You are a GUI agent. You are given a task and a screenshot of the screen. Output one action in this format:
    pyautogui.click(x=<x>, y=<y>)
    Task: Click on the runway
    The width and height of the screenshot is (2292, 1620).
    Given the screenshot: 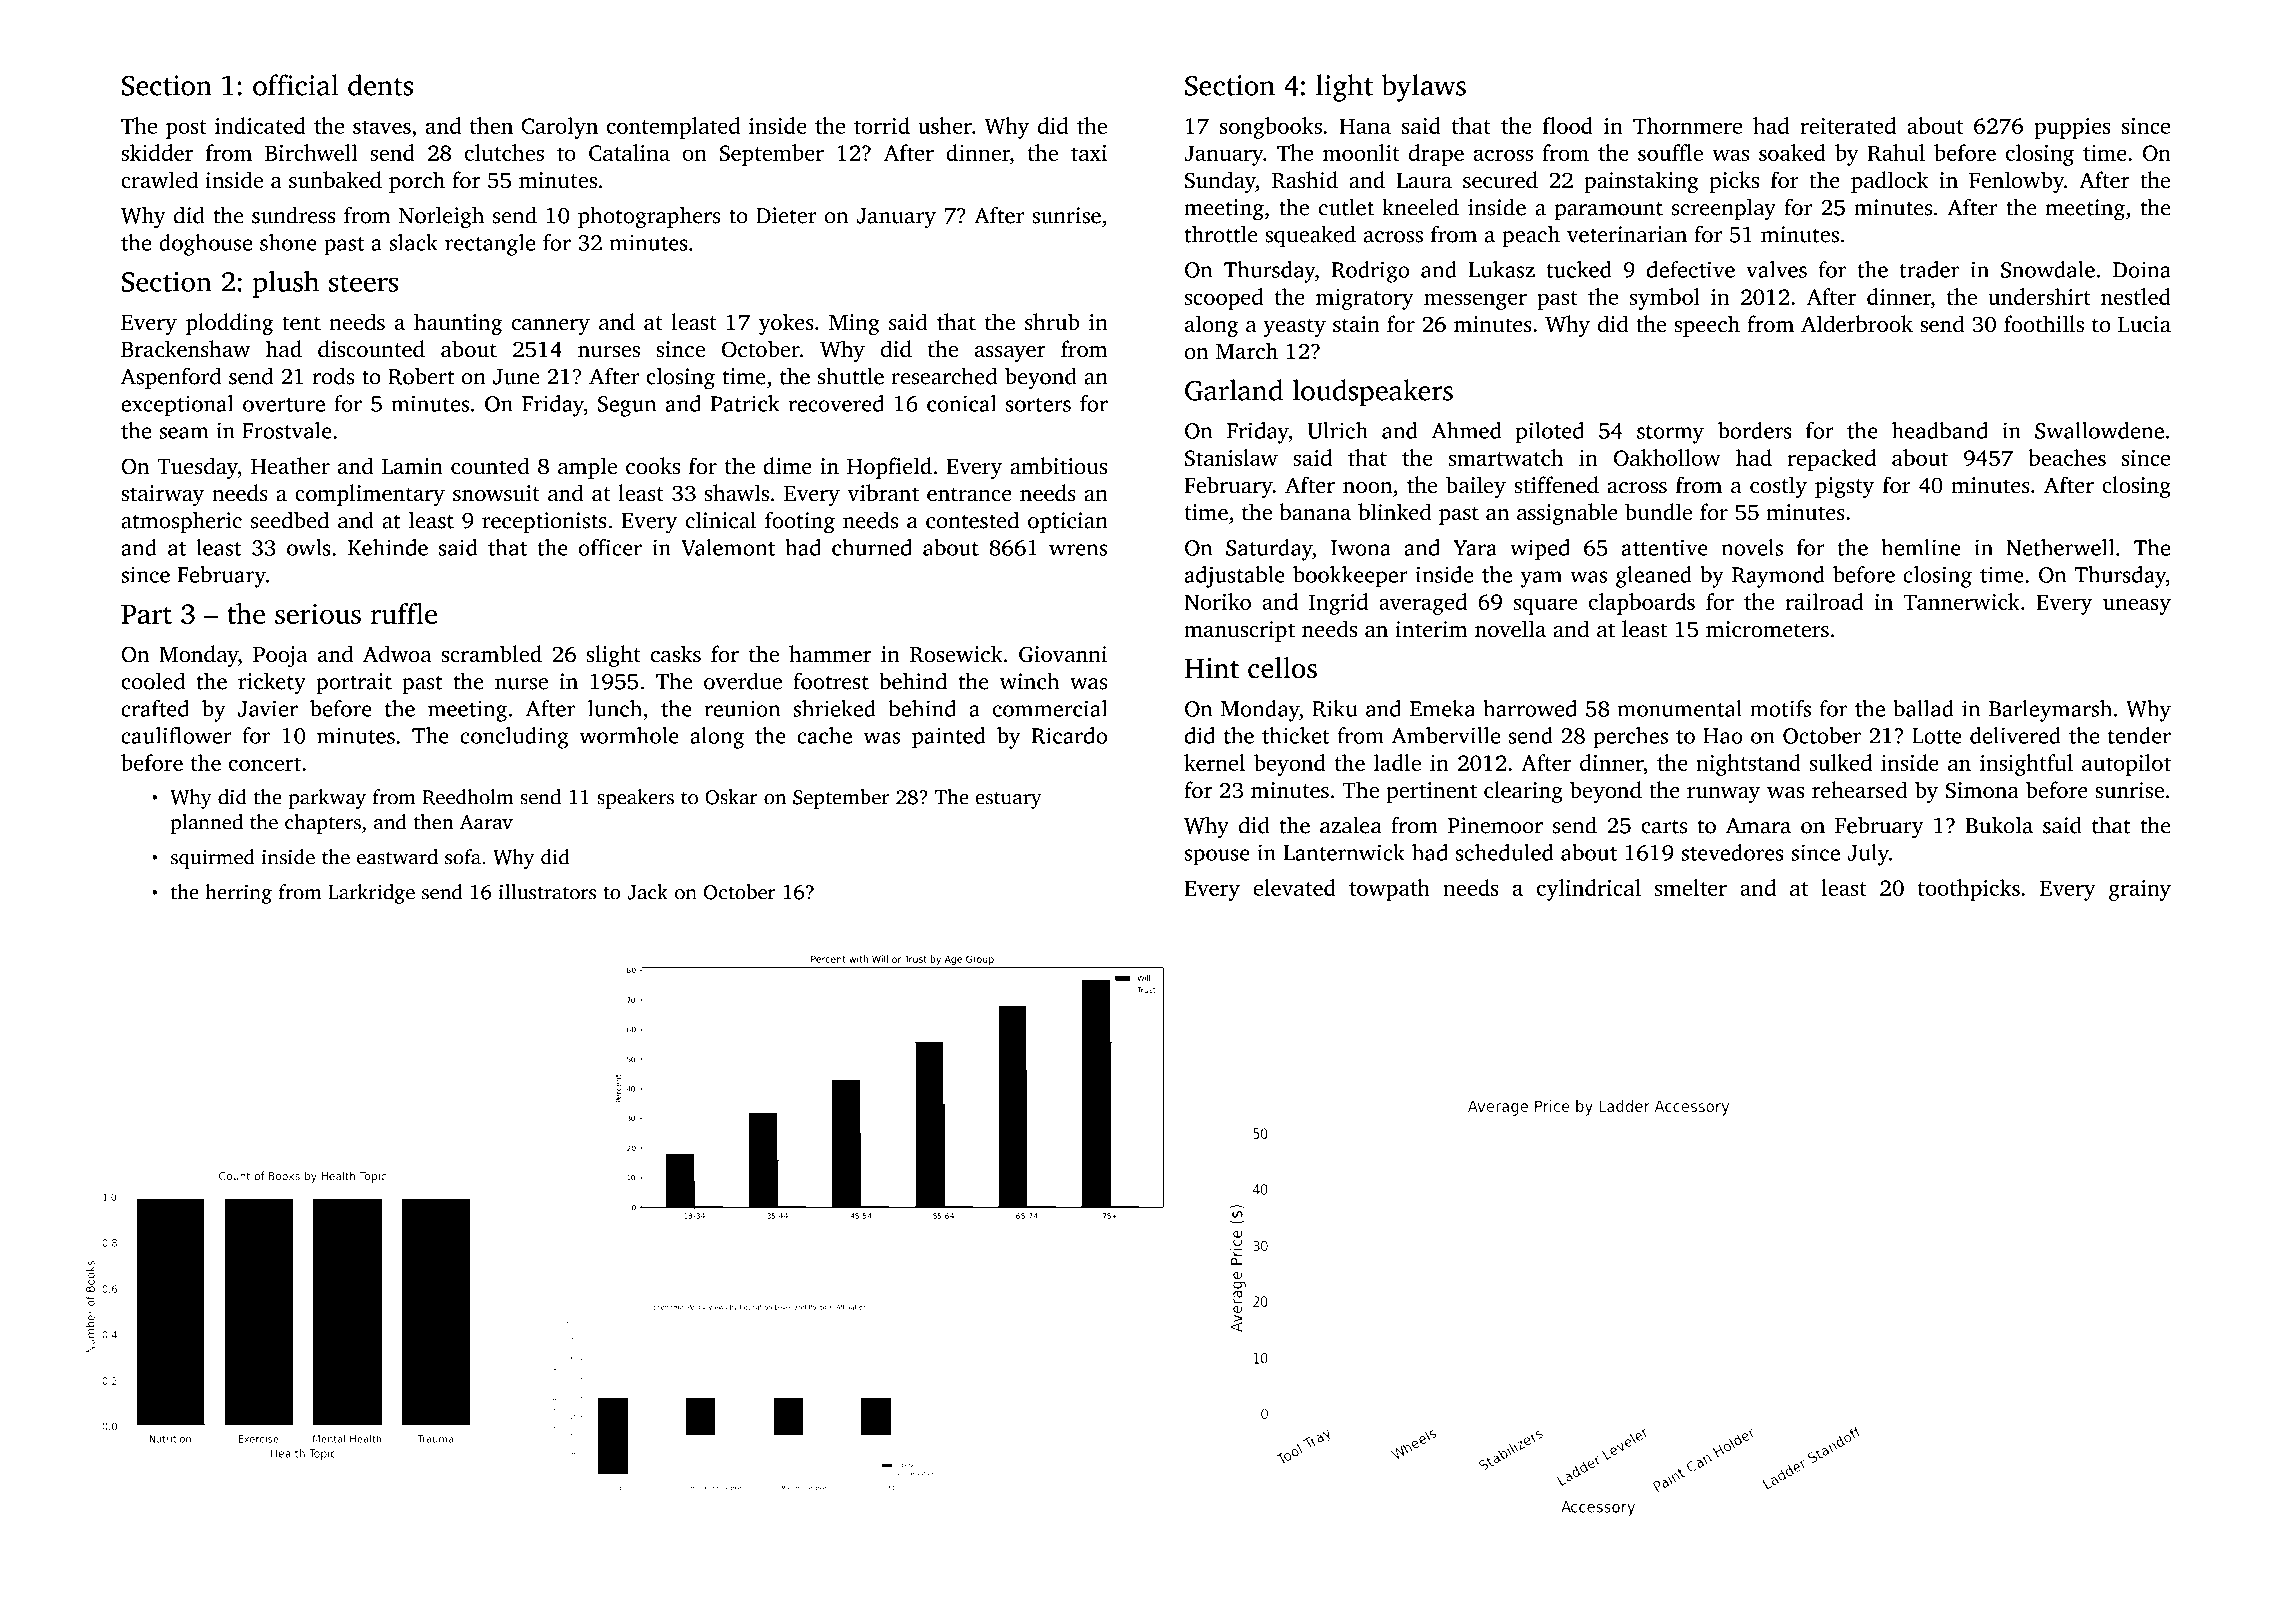 What is the action you would take?
    pyautogui.click(x=1723, y=795)
